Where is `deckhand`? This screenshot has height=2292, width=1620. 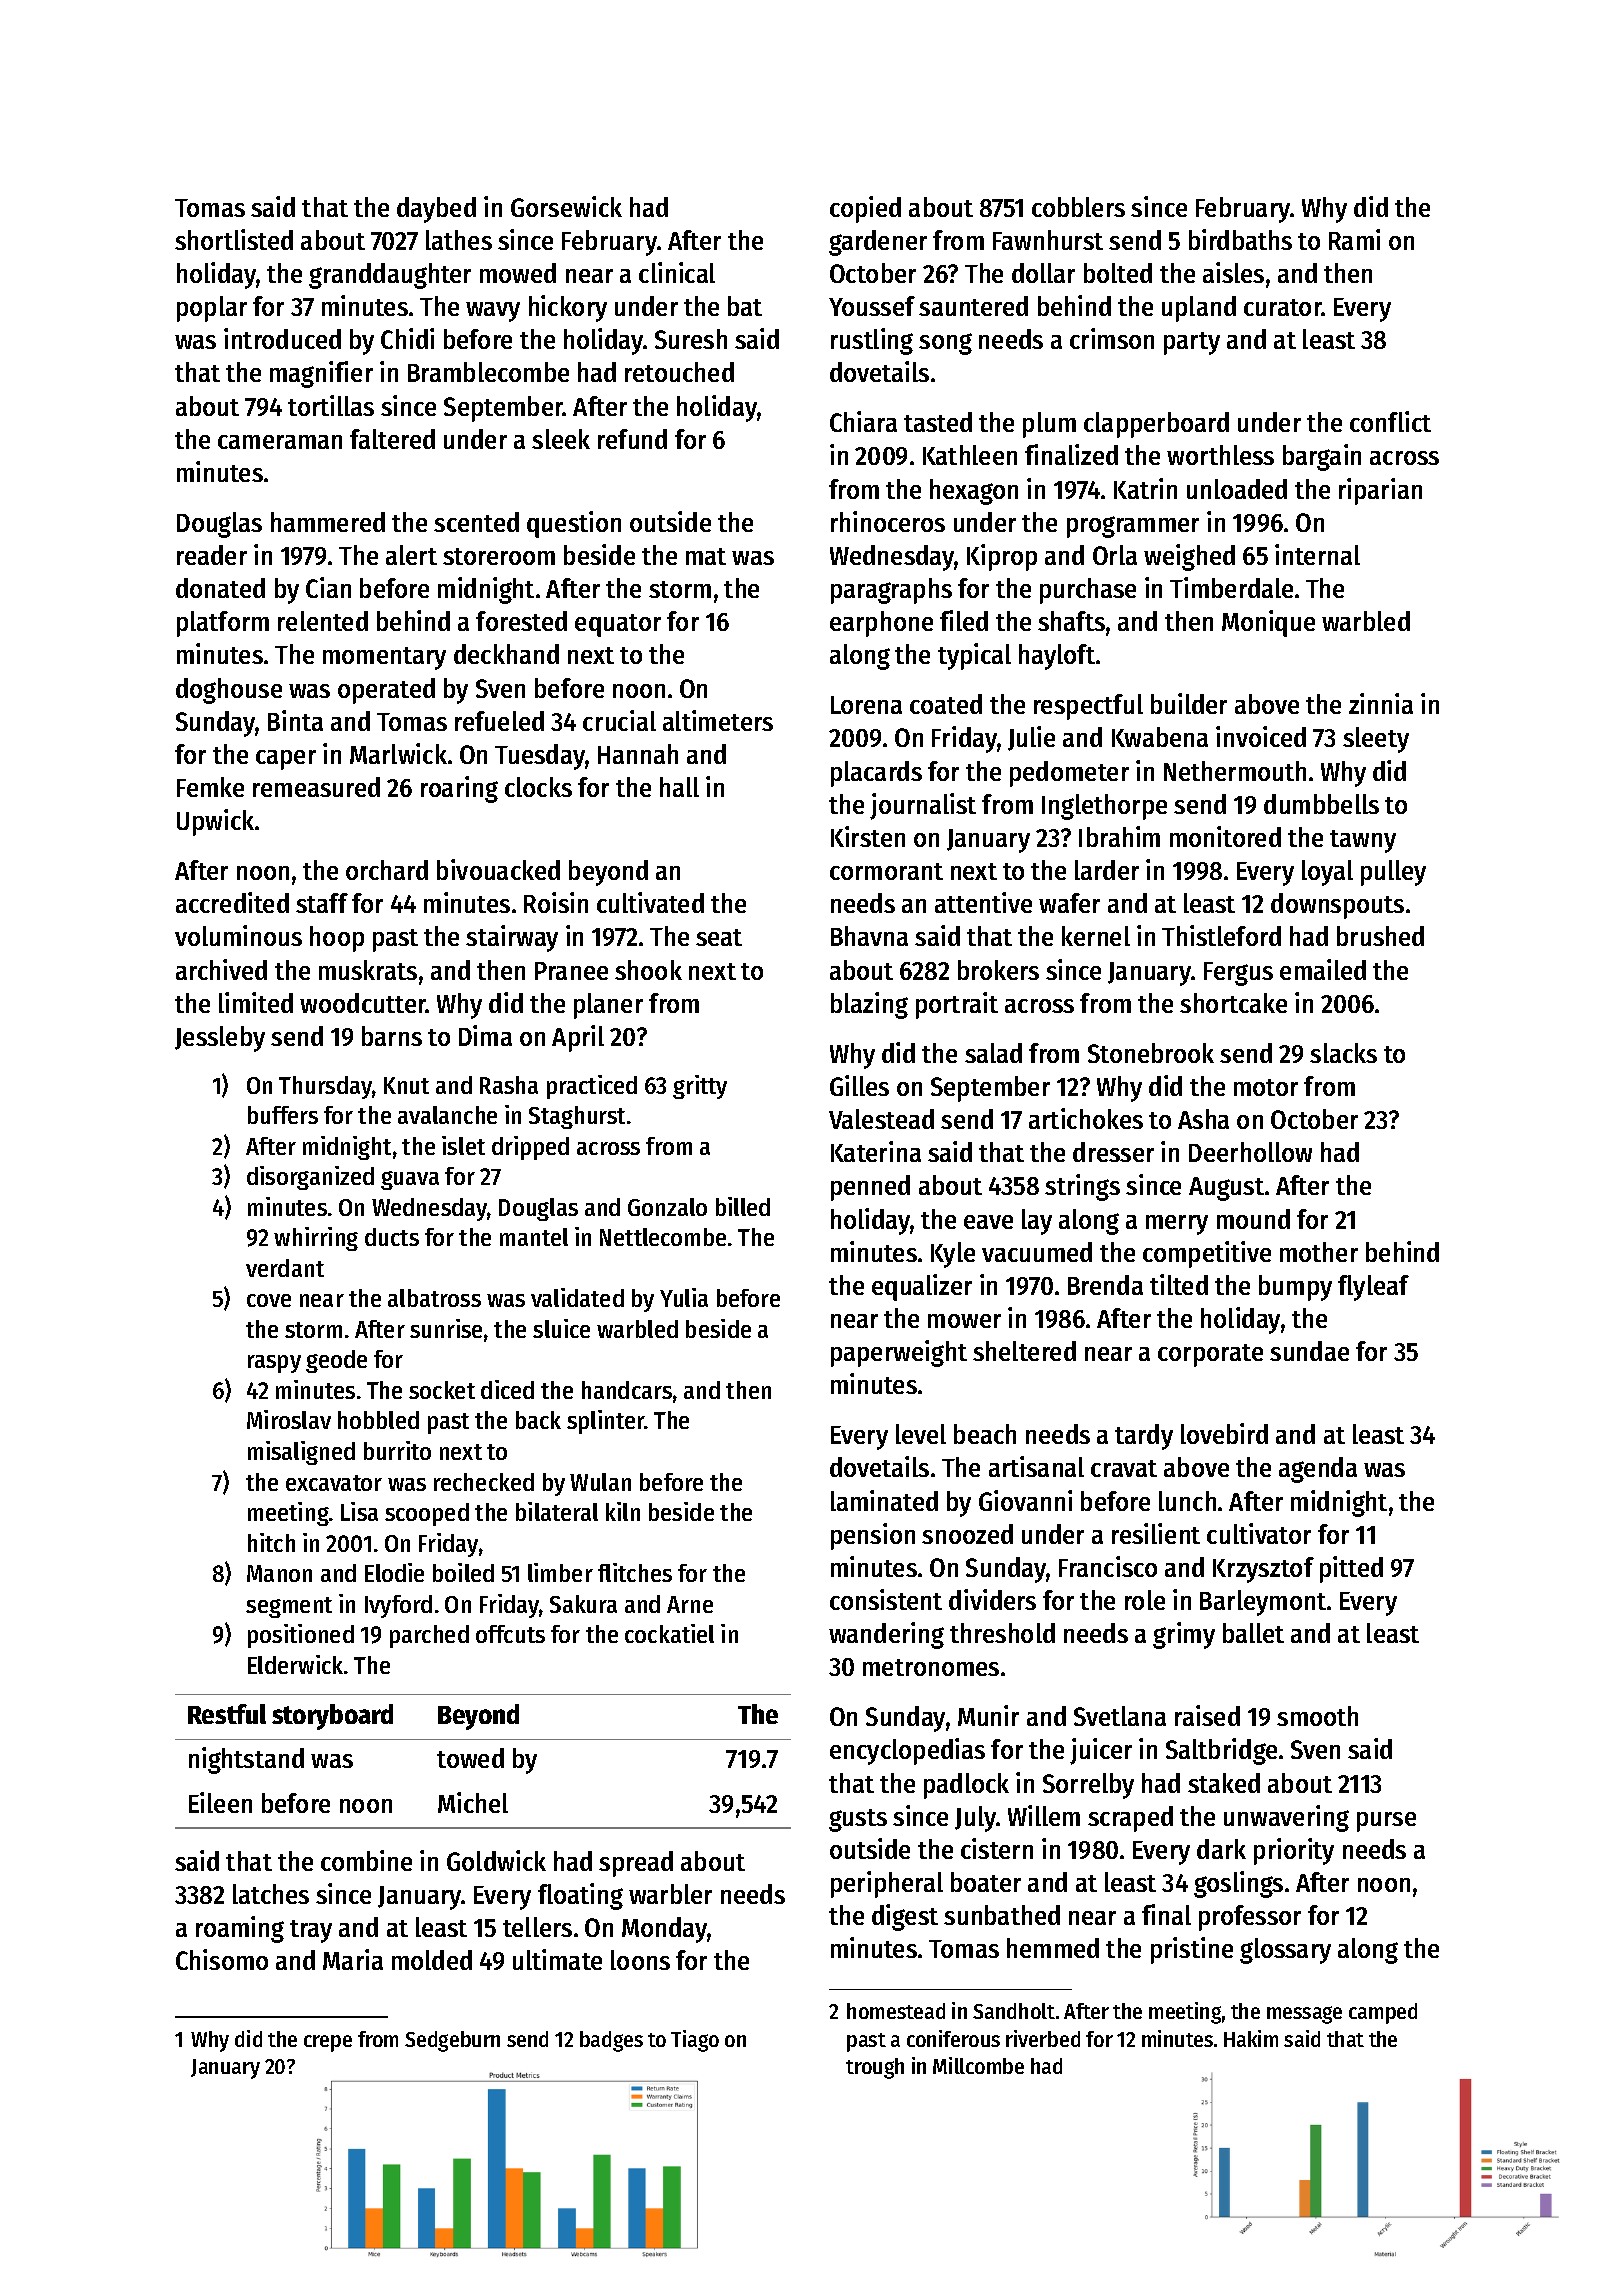
deckhand is located at coordinates (506, 654).
